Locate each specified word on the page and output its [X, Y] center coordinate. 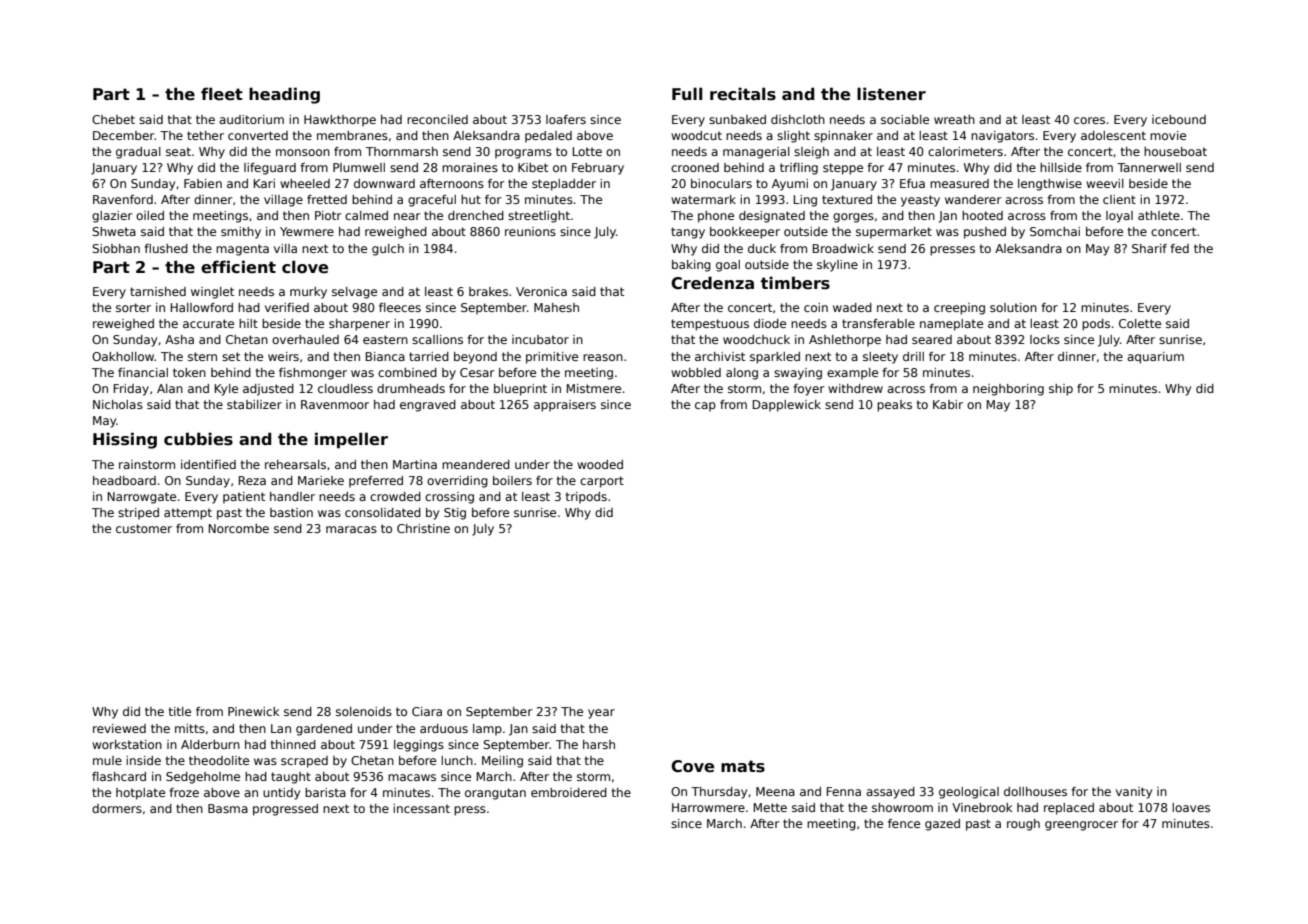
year [601, 714]
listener [891, 94]
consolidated [383, 512]
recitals [743, 94]
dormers [117, 808]
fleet [222, 93]
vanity [1134, 793]
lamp [487, 730]
